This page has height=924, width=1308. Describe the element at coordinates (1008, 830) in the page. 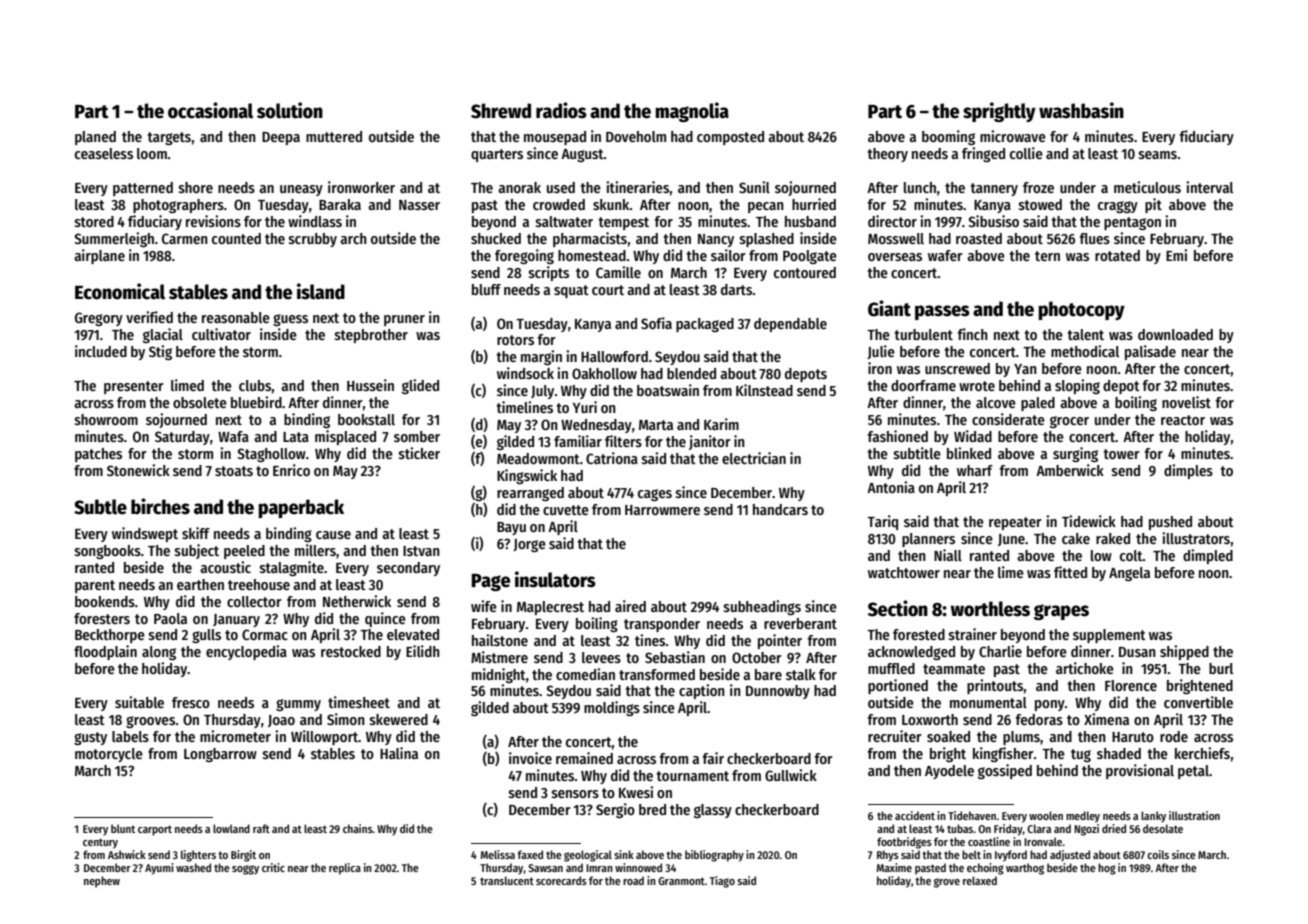

I see `Friday` at that location.
